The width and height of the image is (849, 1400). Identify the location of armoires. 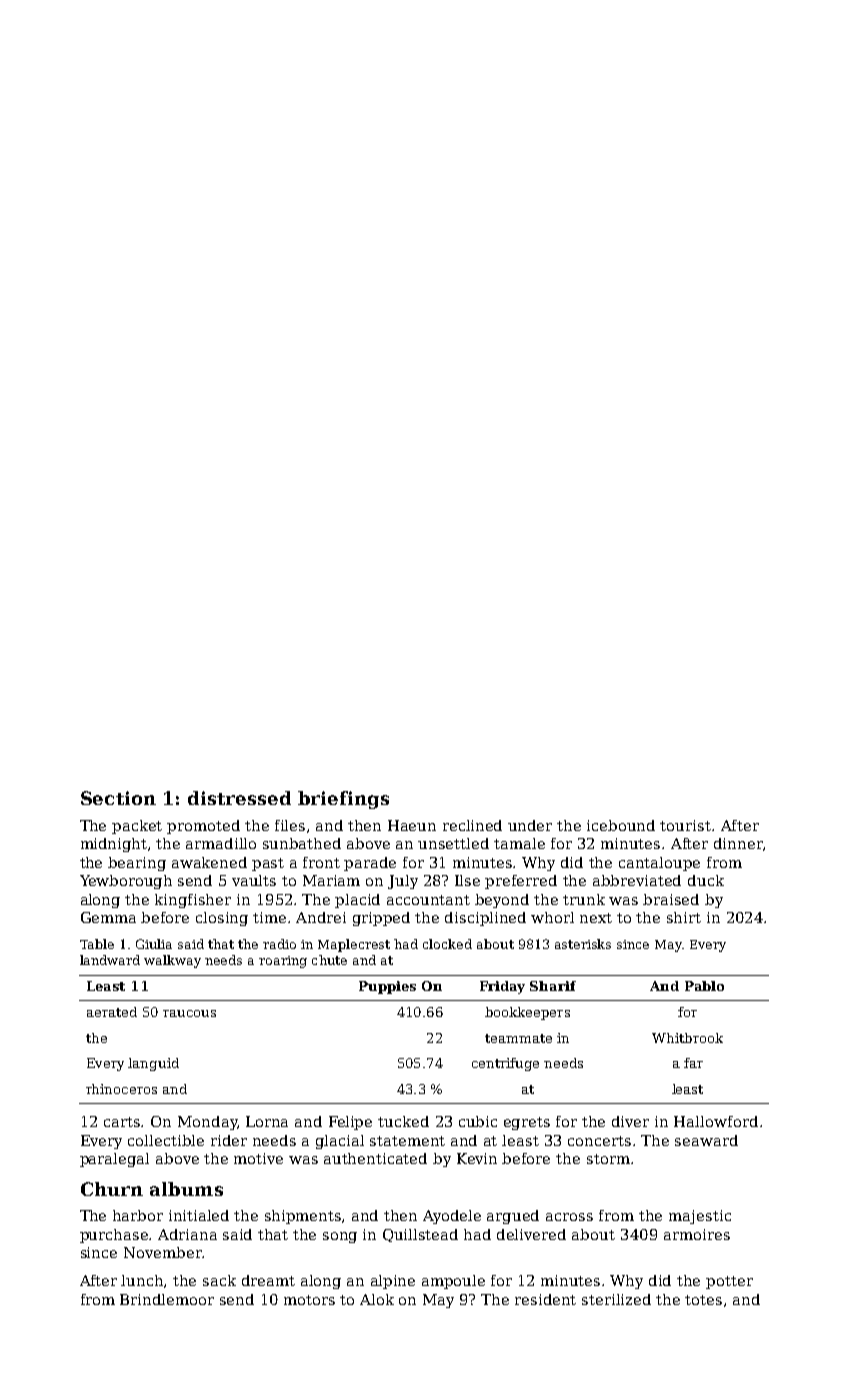
(697, 1234).
